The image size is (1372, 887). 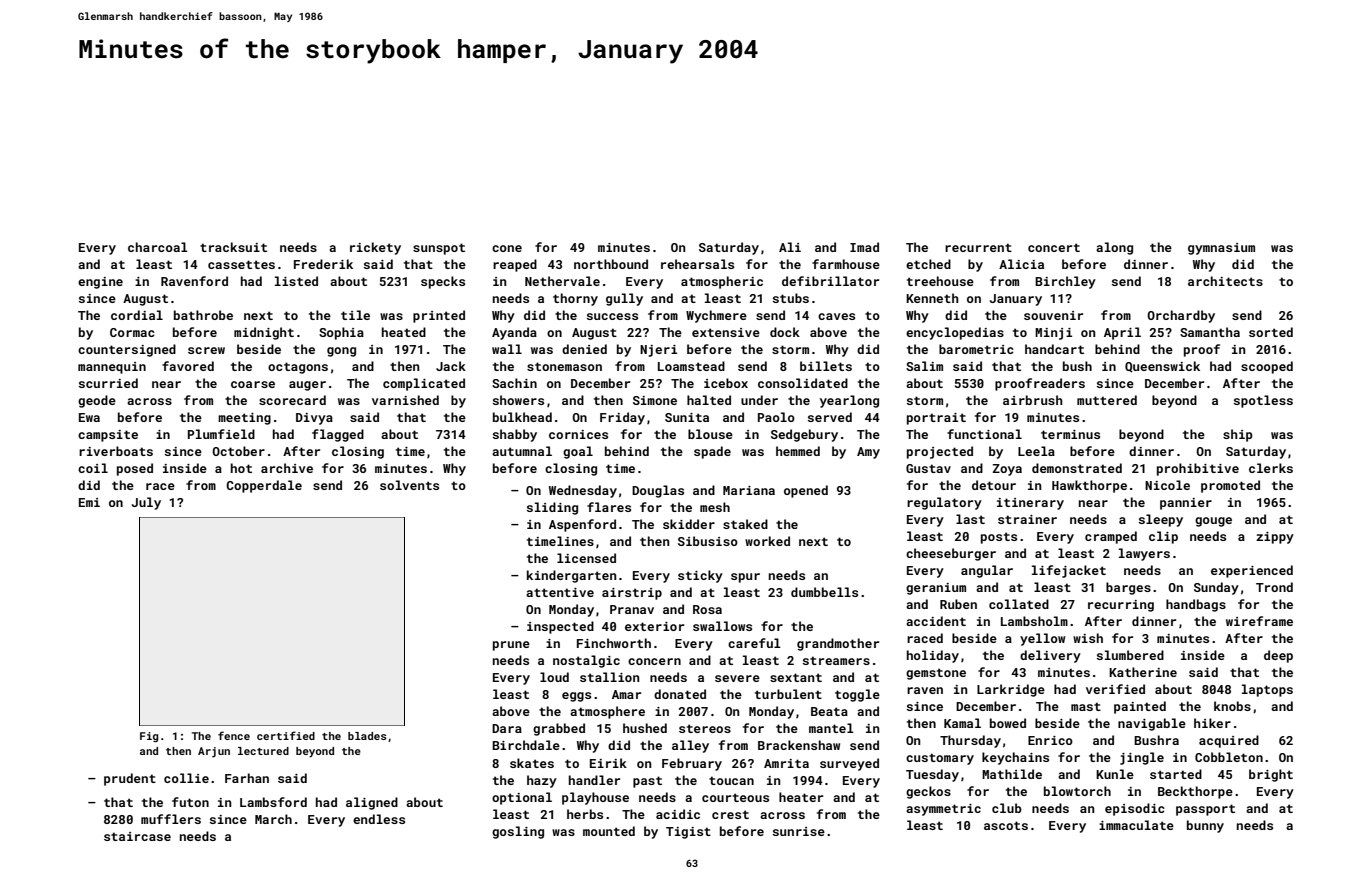 What do you see at coordinates (571, 576) in the screenshot?
I see `kindergarten` at bounding box center [571, 576].
